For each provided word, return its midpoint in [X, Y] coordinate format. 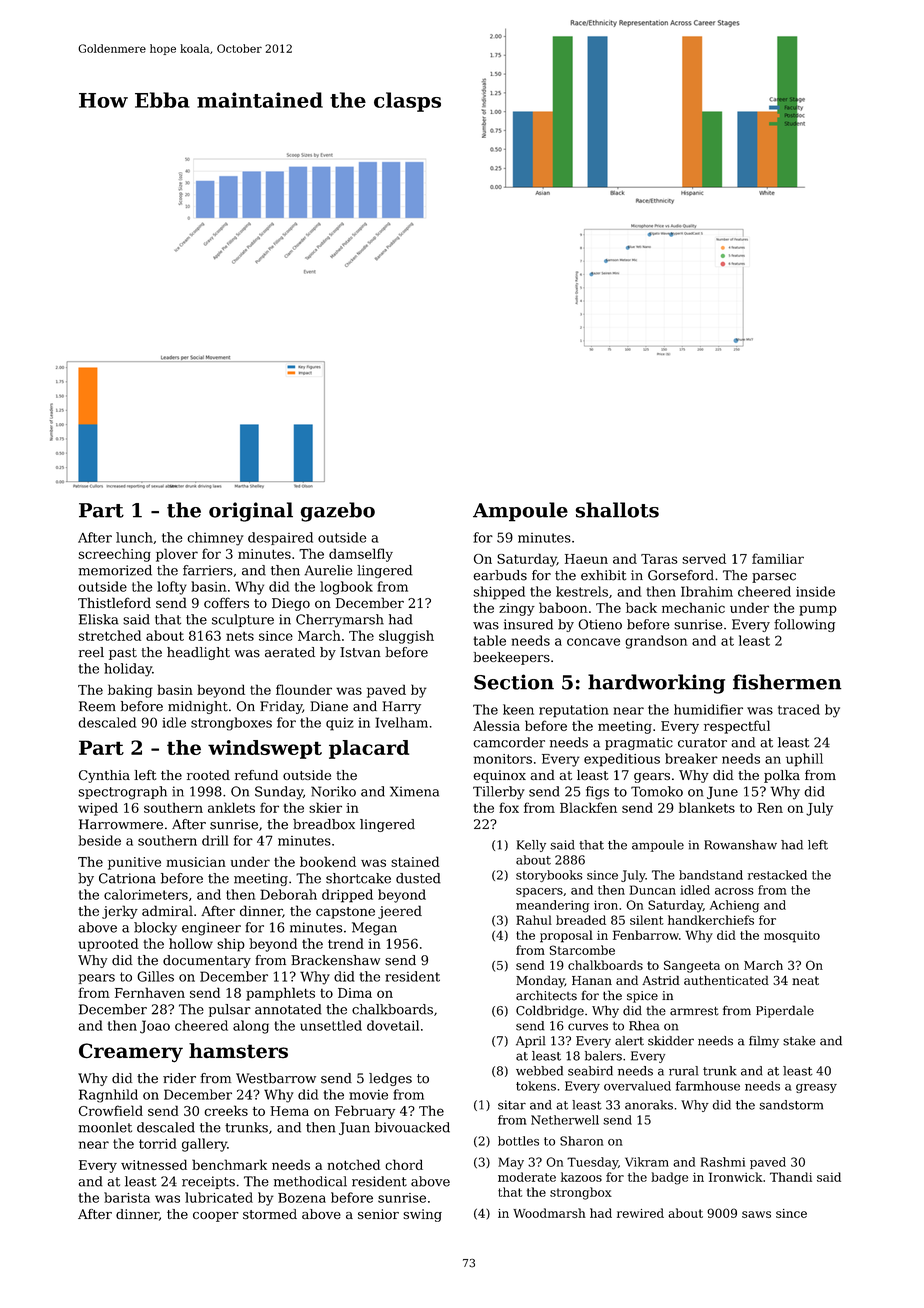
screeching [114, 555]
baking [130, 691]
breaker [691, 758]
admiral [167, 910]
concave [593, 642]
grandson [656, 642]
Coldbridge [550, 1011]
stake [799, 1041]
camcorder [509, 742]
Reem [97, 706]
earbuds [500, 575]
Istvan [360, 652]
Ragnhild [108, 1096]
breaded [581, 920]
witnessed [154, 1164]
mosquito [792, 937]
